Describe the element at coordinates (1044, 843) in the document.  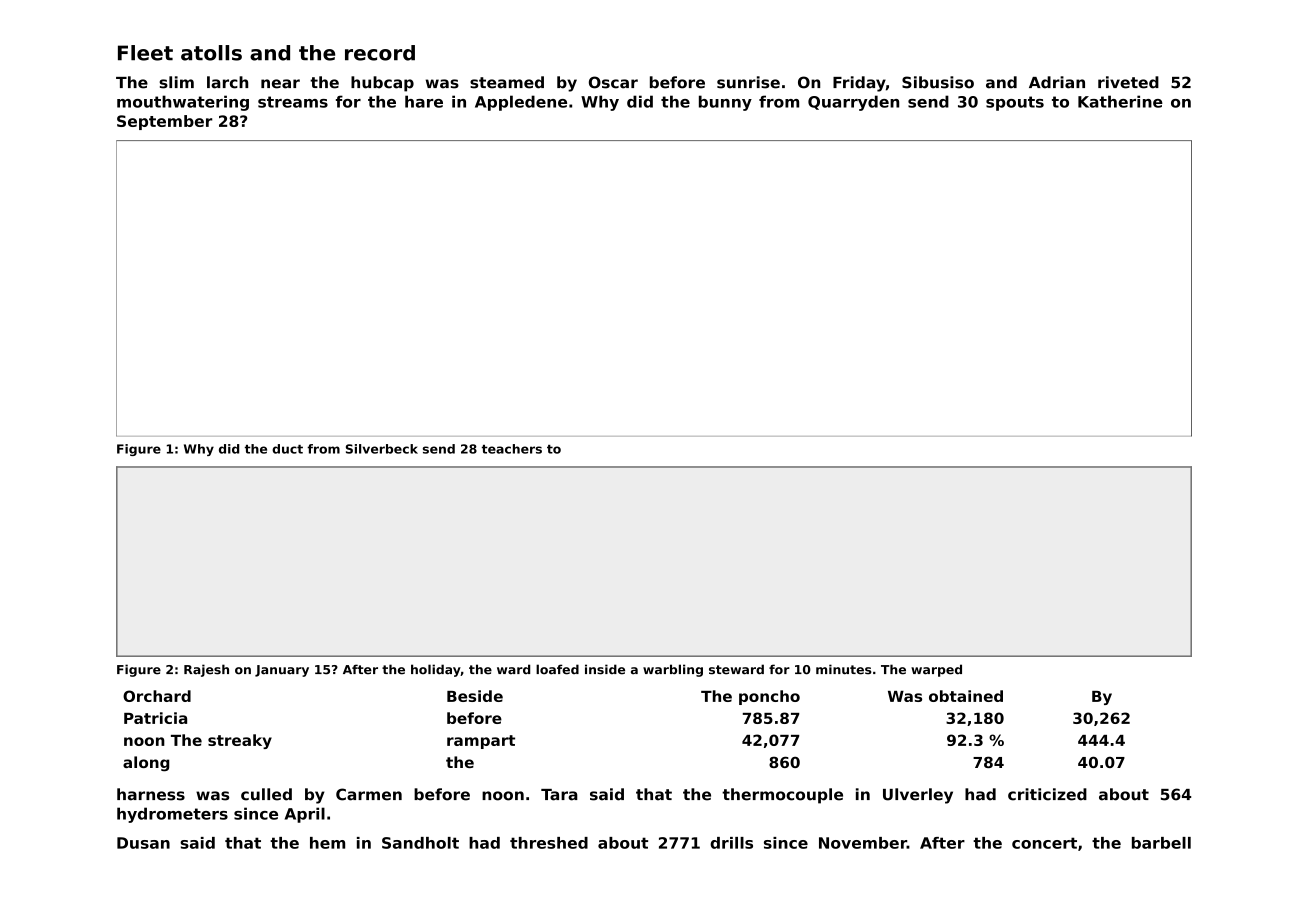
I see `concert` at that location.
